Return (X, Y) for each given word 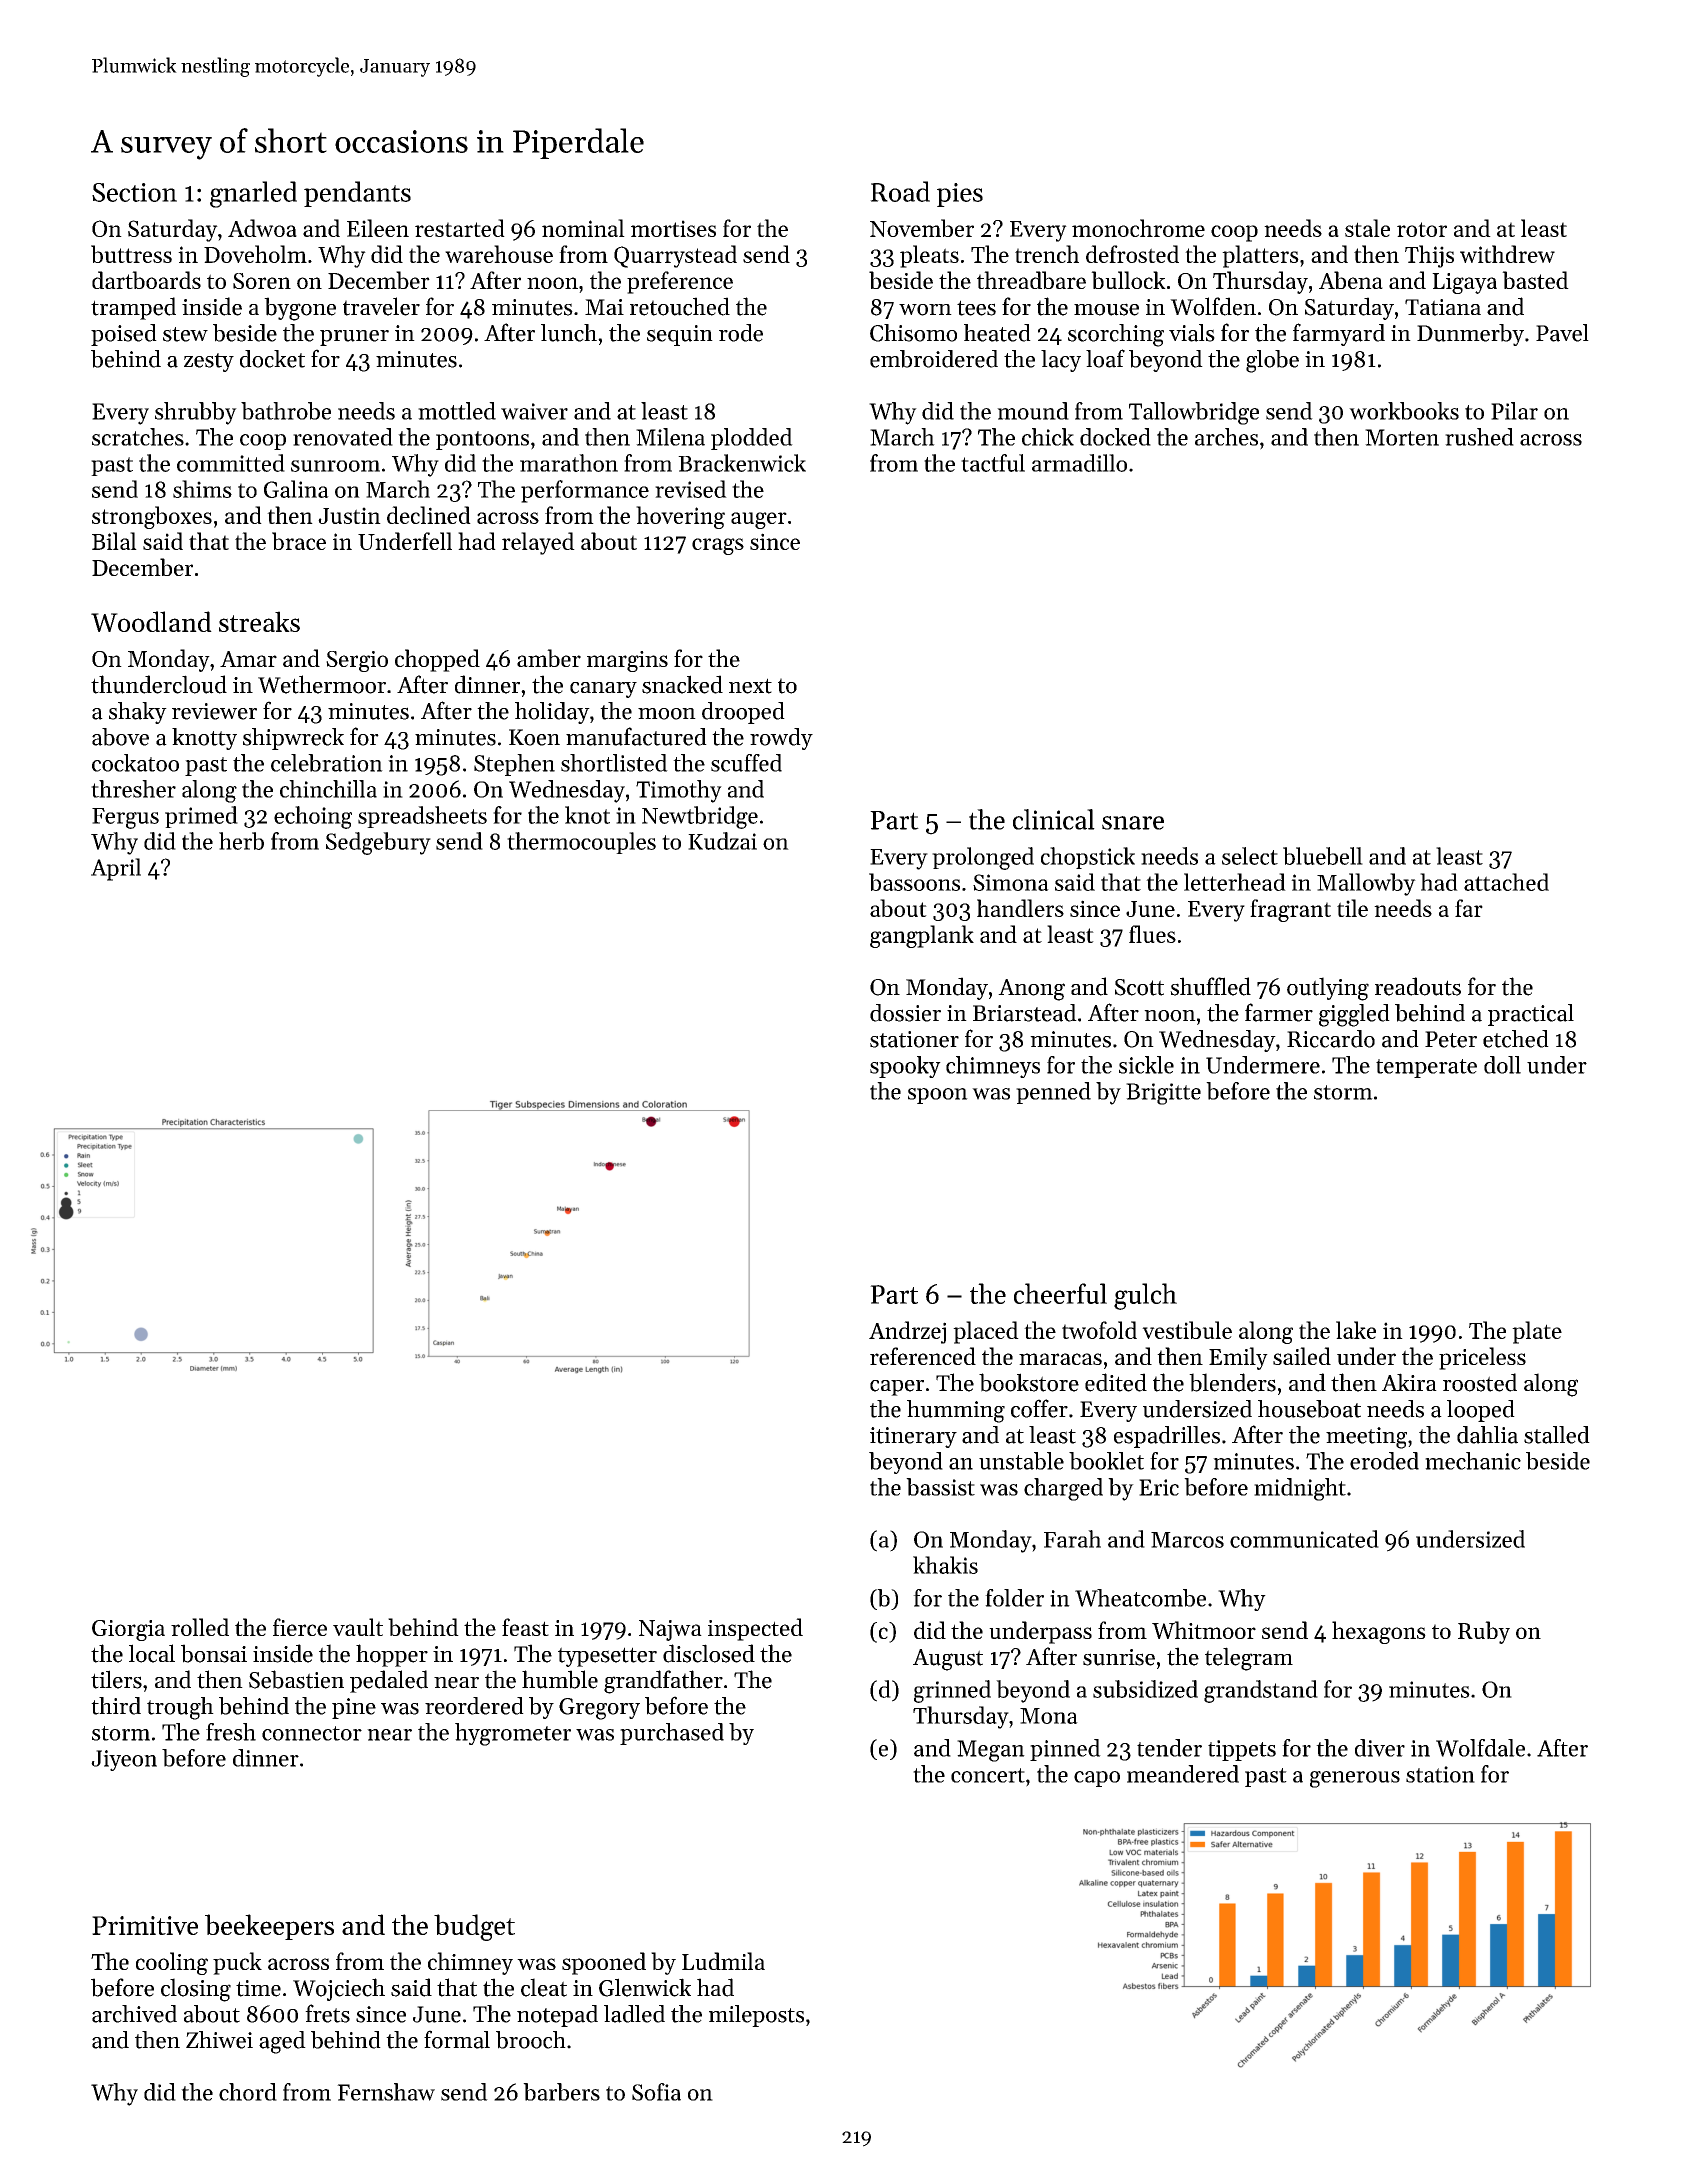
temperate (1426, 1068)
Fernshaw (386, 2092)
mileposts (756, 2016)
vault (358, 1627)
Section (134, 192)
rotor (1422, 229)
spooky (905, 1067)
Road (900, 191)
